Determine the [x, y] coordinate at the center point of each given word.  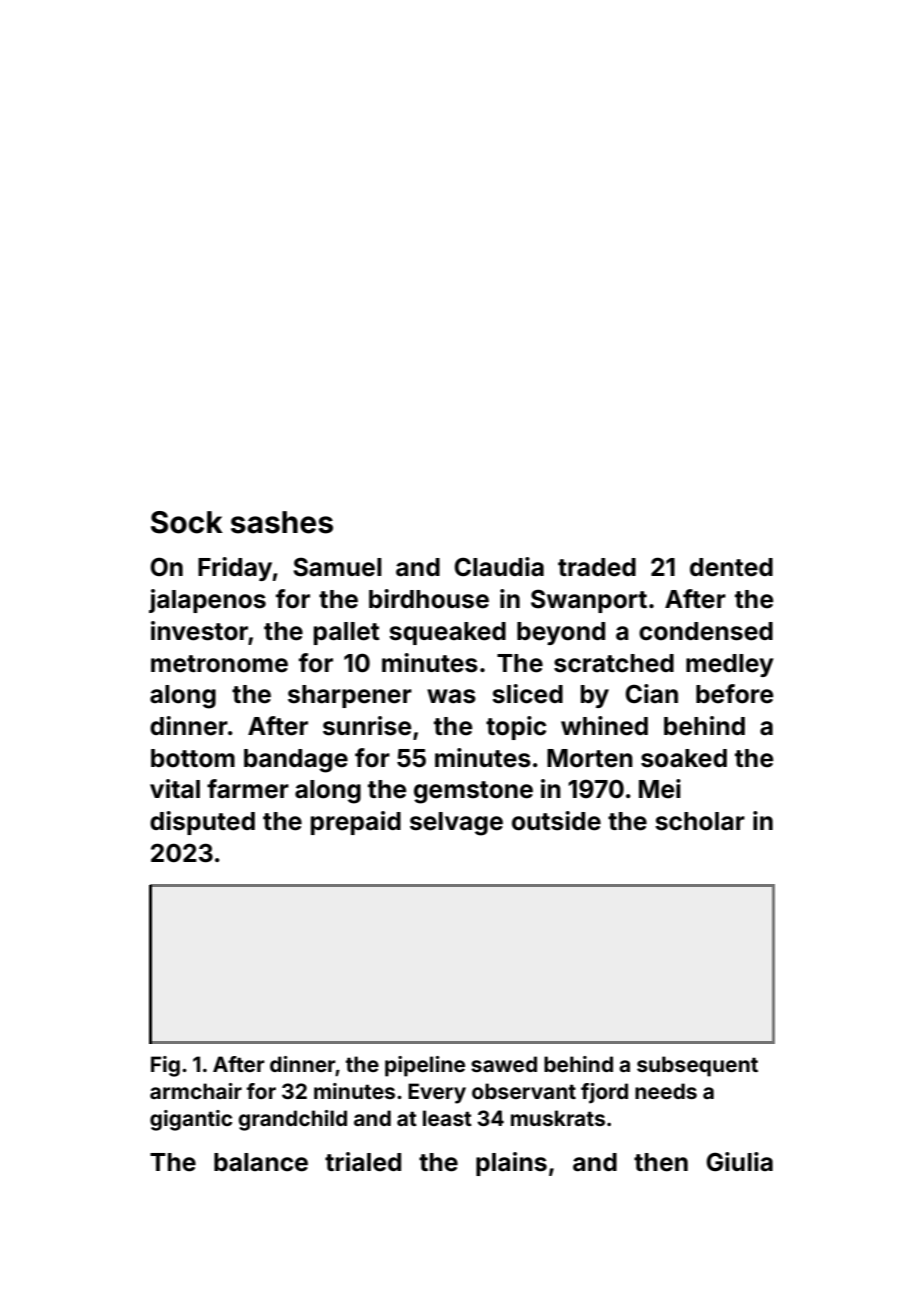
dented [731, 567]
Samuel [337, 567]
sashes [282, 522]
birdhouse [429, 599]
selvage [456, 824]
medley [730, 665]
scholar [700, 821]
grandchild [292, 1120]
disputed [202, 823]
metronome [219, 664]
